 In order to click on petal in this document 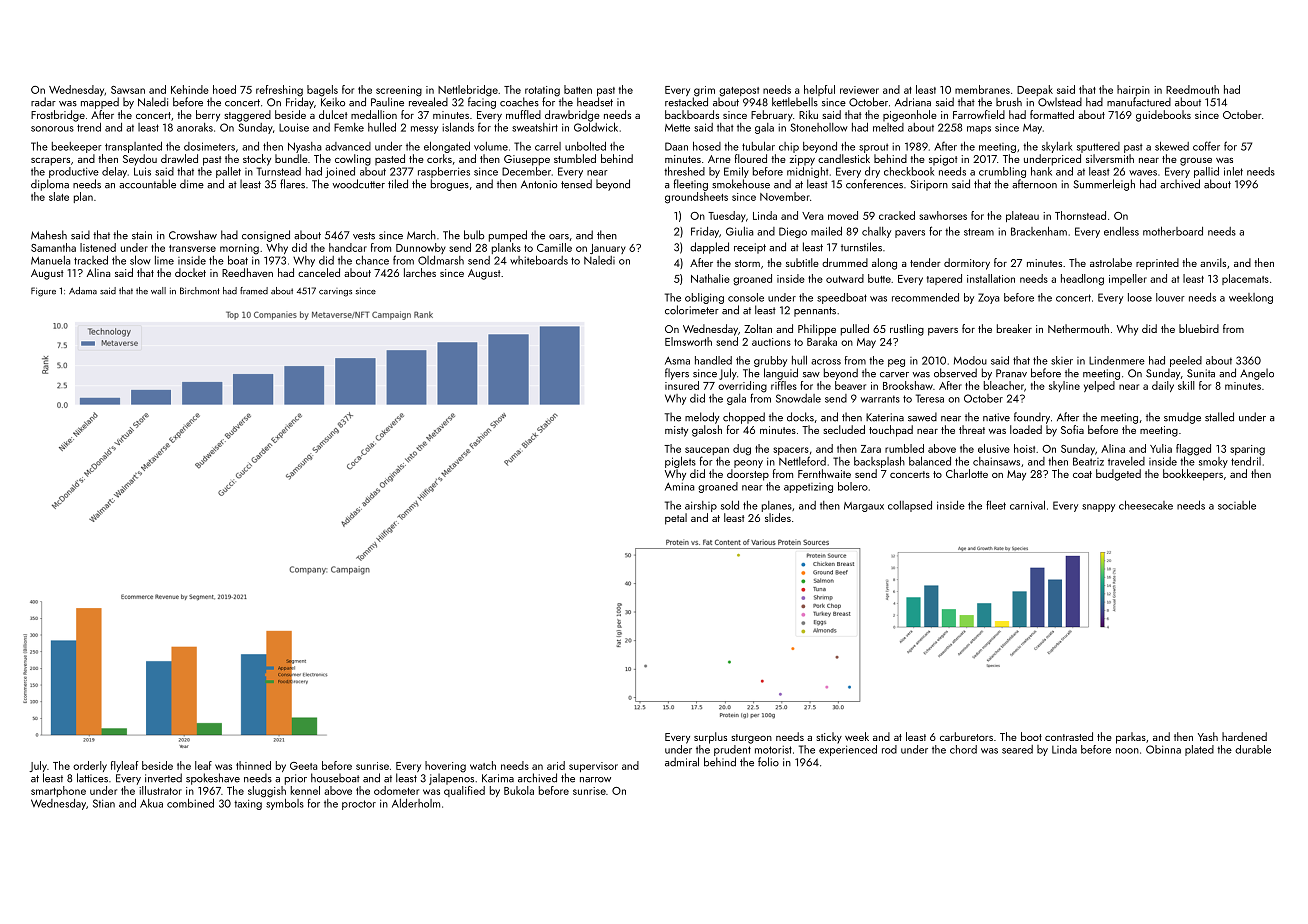, I will do `click(676, 519)`.
